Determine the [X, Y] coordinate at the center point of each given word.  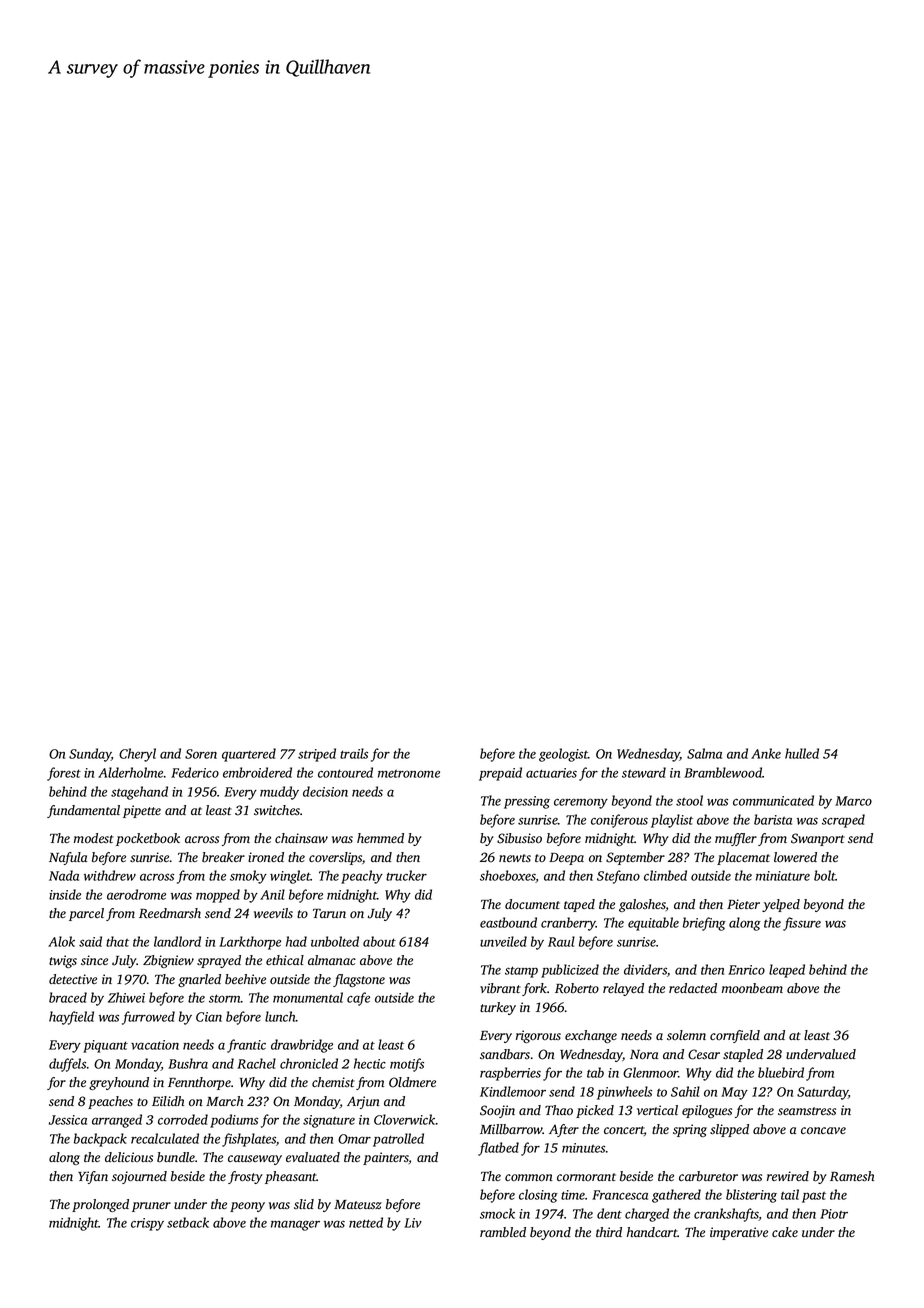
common [529, 1178]
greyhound [119, 1083]
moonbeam [752, 988]
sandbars [505, 1054]
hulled [802, 753]
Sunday [90, 755]
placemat [743, 858]
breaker [223, 857]
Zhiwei [126, 997]
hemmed [380, 838]
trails [354, 753]
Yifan [93, 1177]
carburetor [708, 1176]
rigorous [538, 1036]
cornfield [735, 1036]
